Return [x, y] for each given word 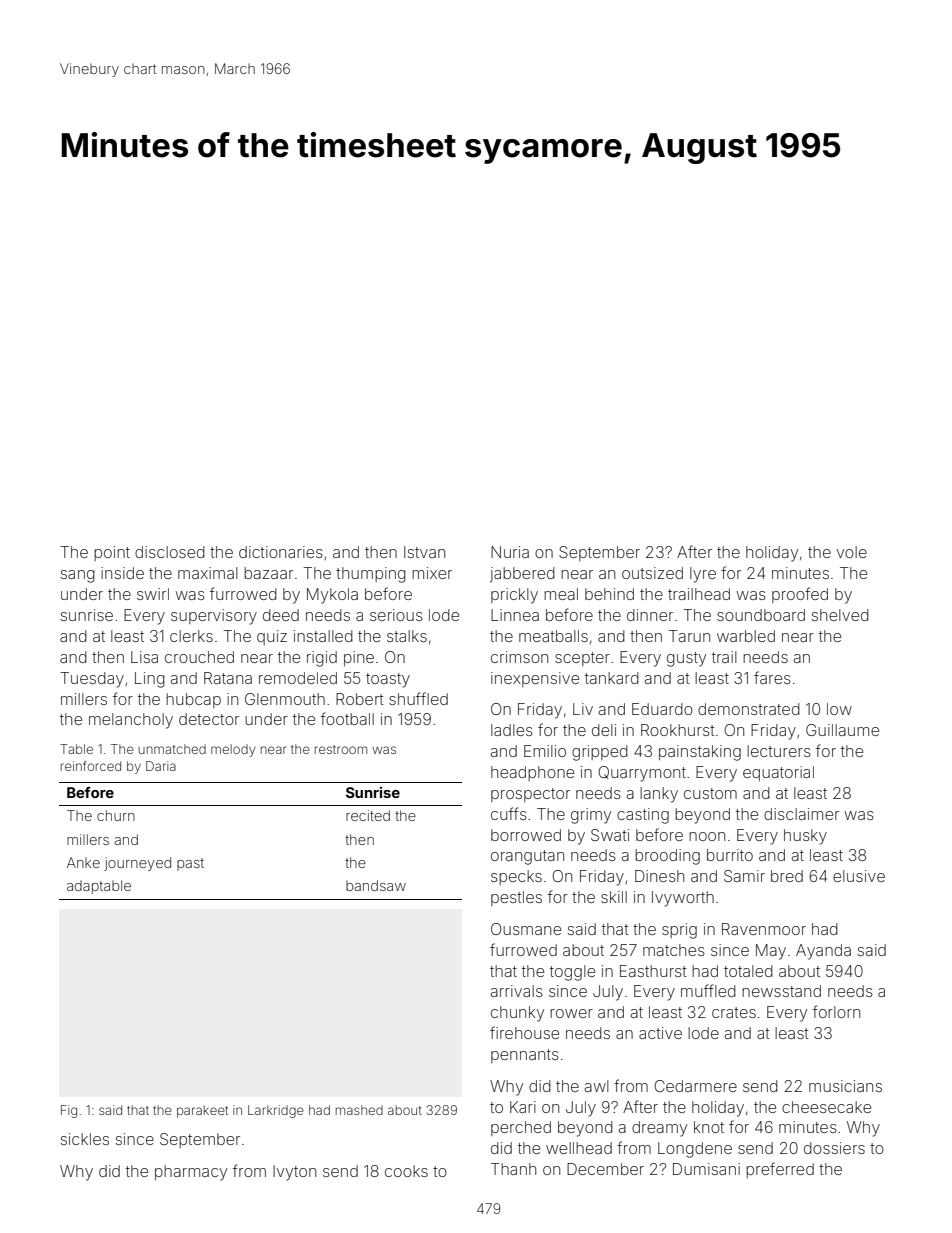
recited [368, 815]
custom [710, 793]
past [190, 864]
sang [78, 576]
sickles [85, 1139]
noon [707, 836]
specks [516, 877]
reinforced [91, 766]
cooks [406, 1171]
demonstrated [749, 709]
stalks [407, 636]
